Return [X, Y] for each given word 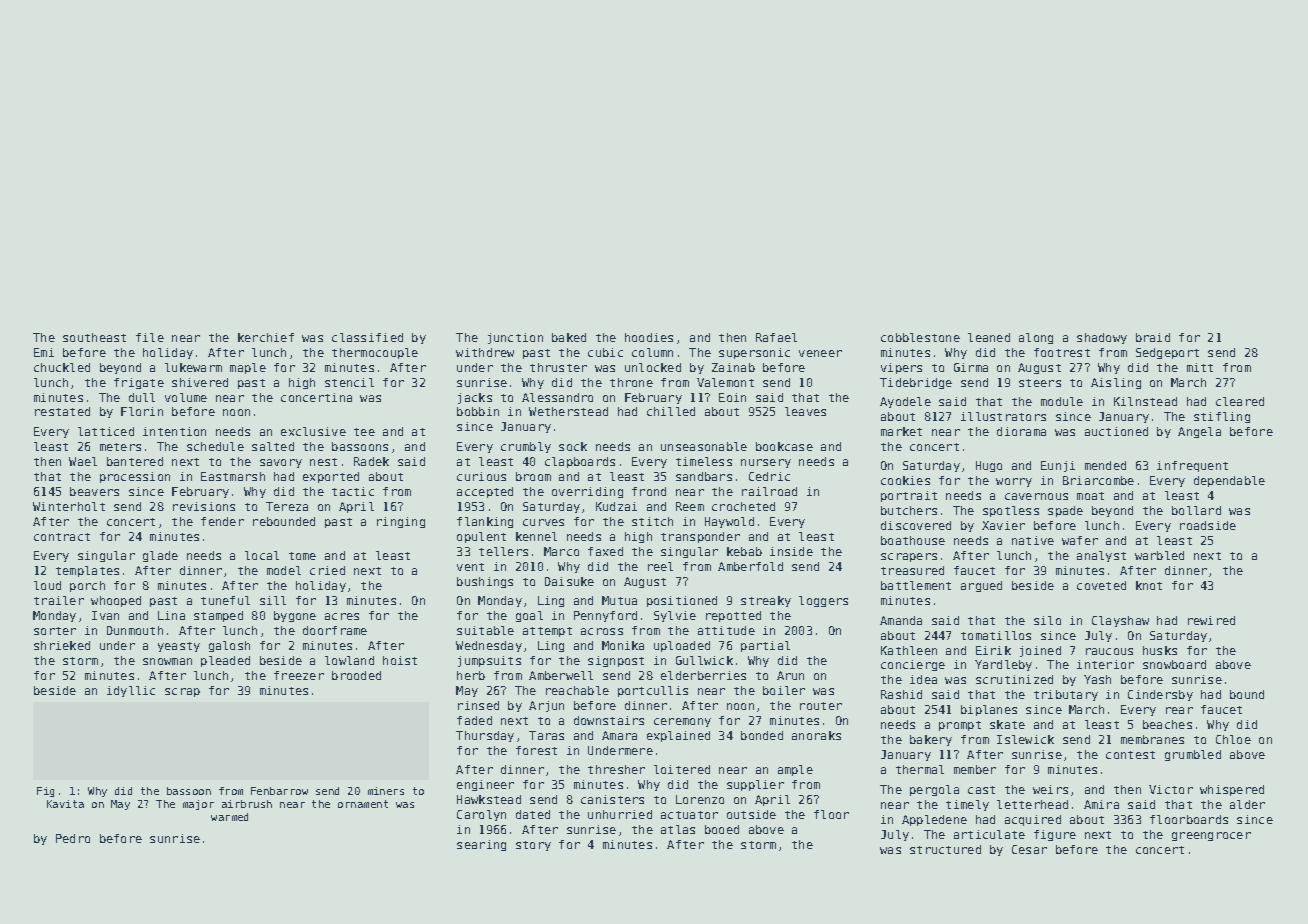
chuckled [62, 367]
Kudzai [616, 506]
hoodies [649, 337]
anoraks [816, 735]
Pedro [73, 838]
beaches [1167, 724]
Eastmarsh [233, 476]
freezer [299, 675]
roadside [1208, 525]
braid [1153, 337]
